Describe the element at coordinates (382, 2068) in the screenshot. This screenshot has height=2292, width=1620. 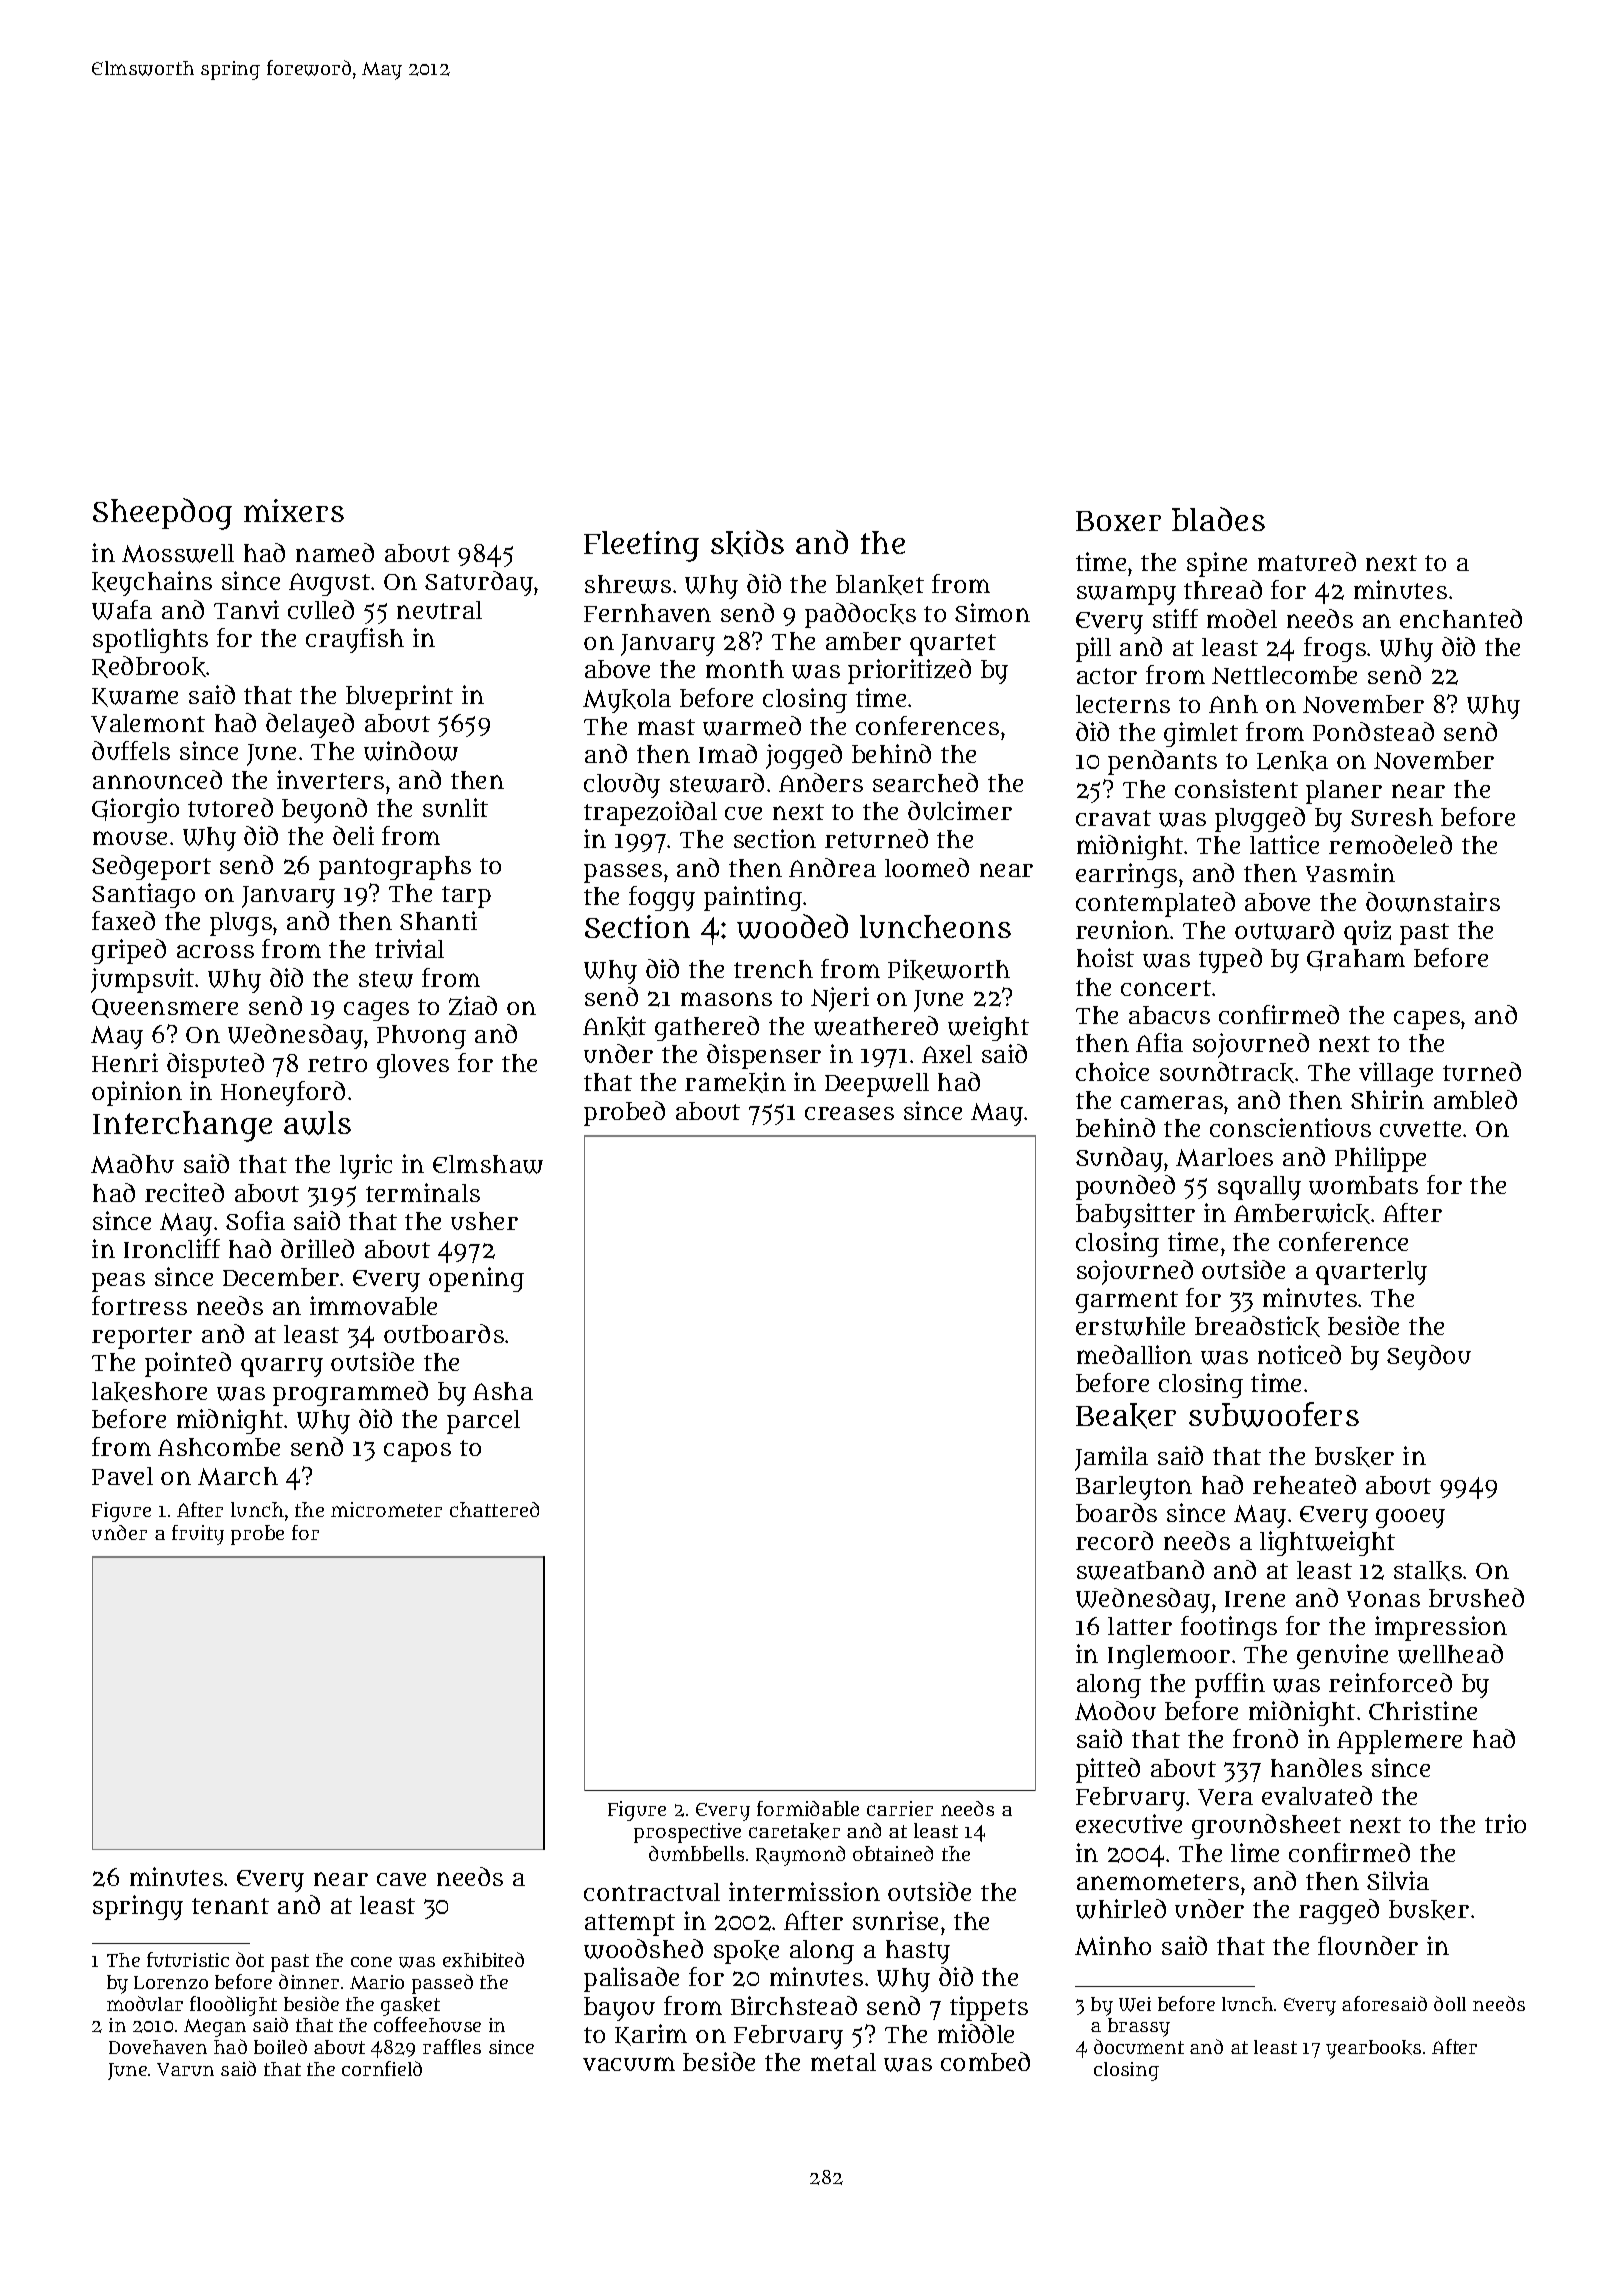
I see `cornfield` at that location.
